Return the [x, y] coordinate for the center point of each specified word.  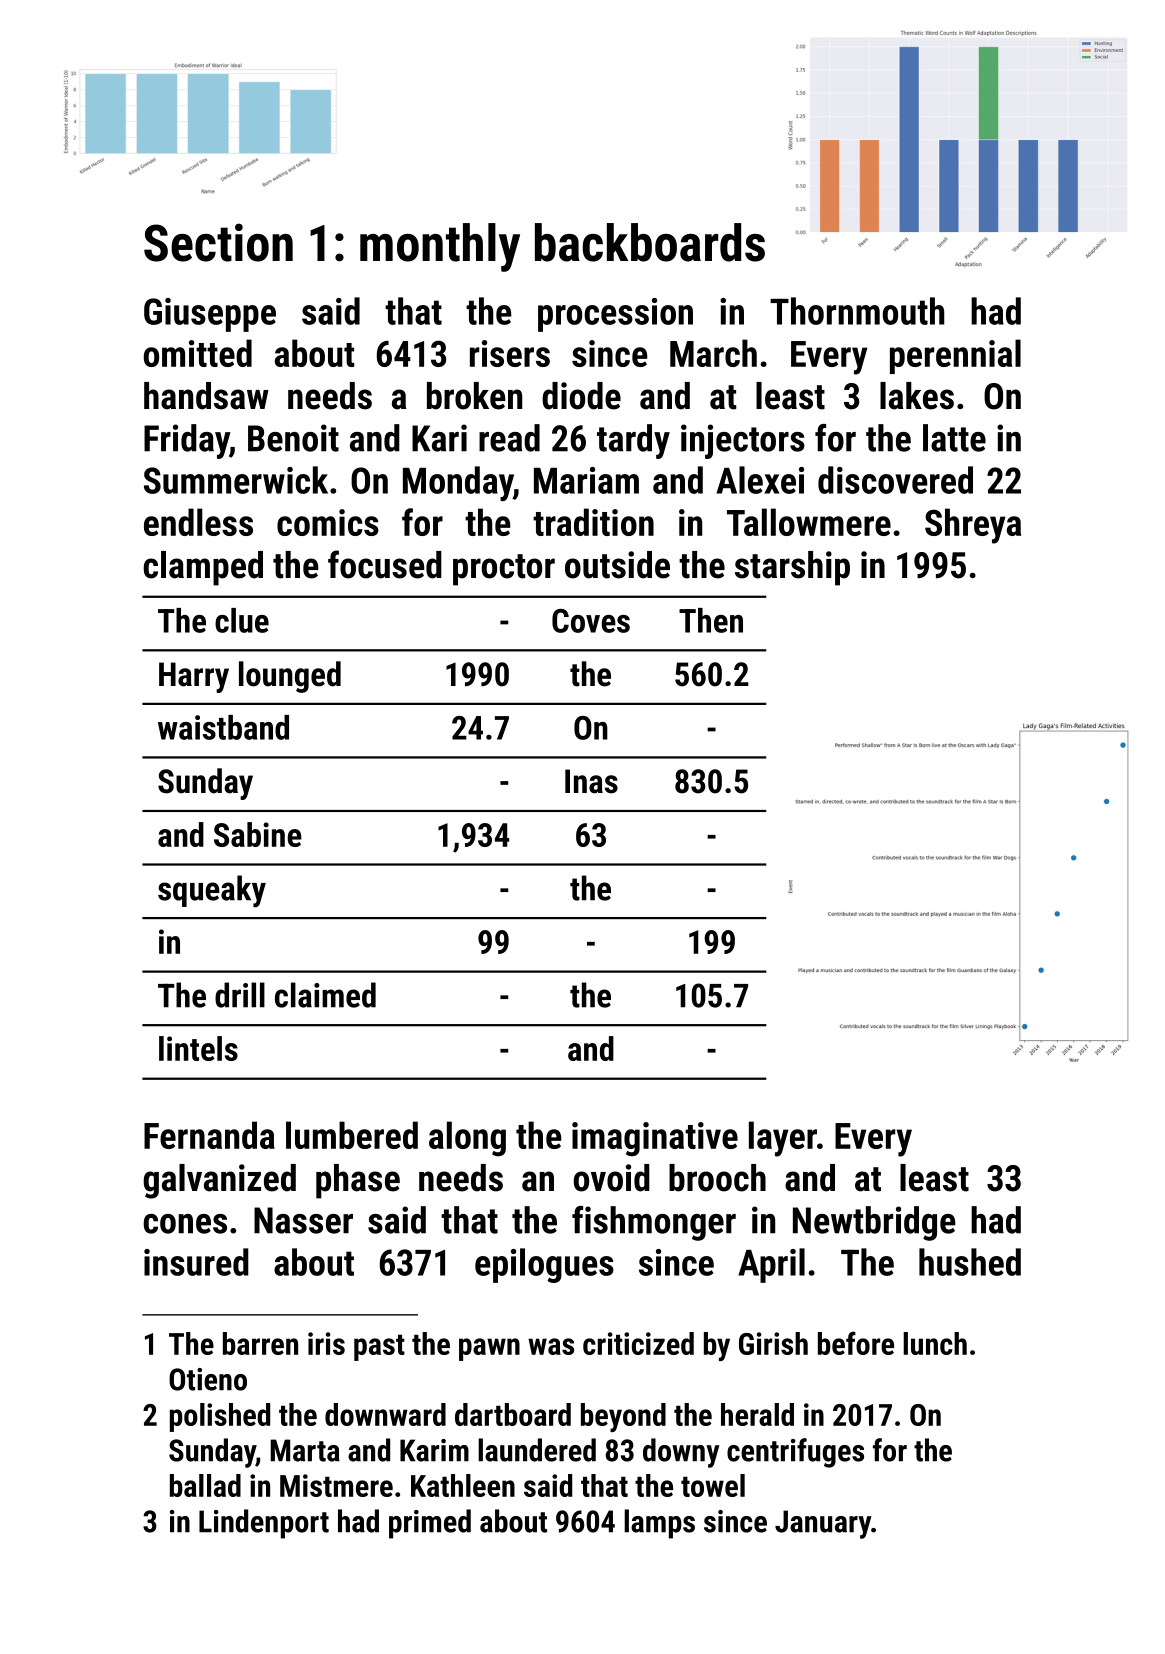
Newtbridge [874, 1223]
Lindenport [264, 1524]
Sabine [258, 834]
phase [358, 1181]
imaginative [655, 1139]
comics [328, 522]
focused [385, 564]
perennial [955, 356]
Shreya [973, 526]
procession [615, 315]
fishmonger [654, 1223]
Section [218, 242]
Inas [591, 781]
